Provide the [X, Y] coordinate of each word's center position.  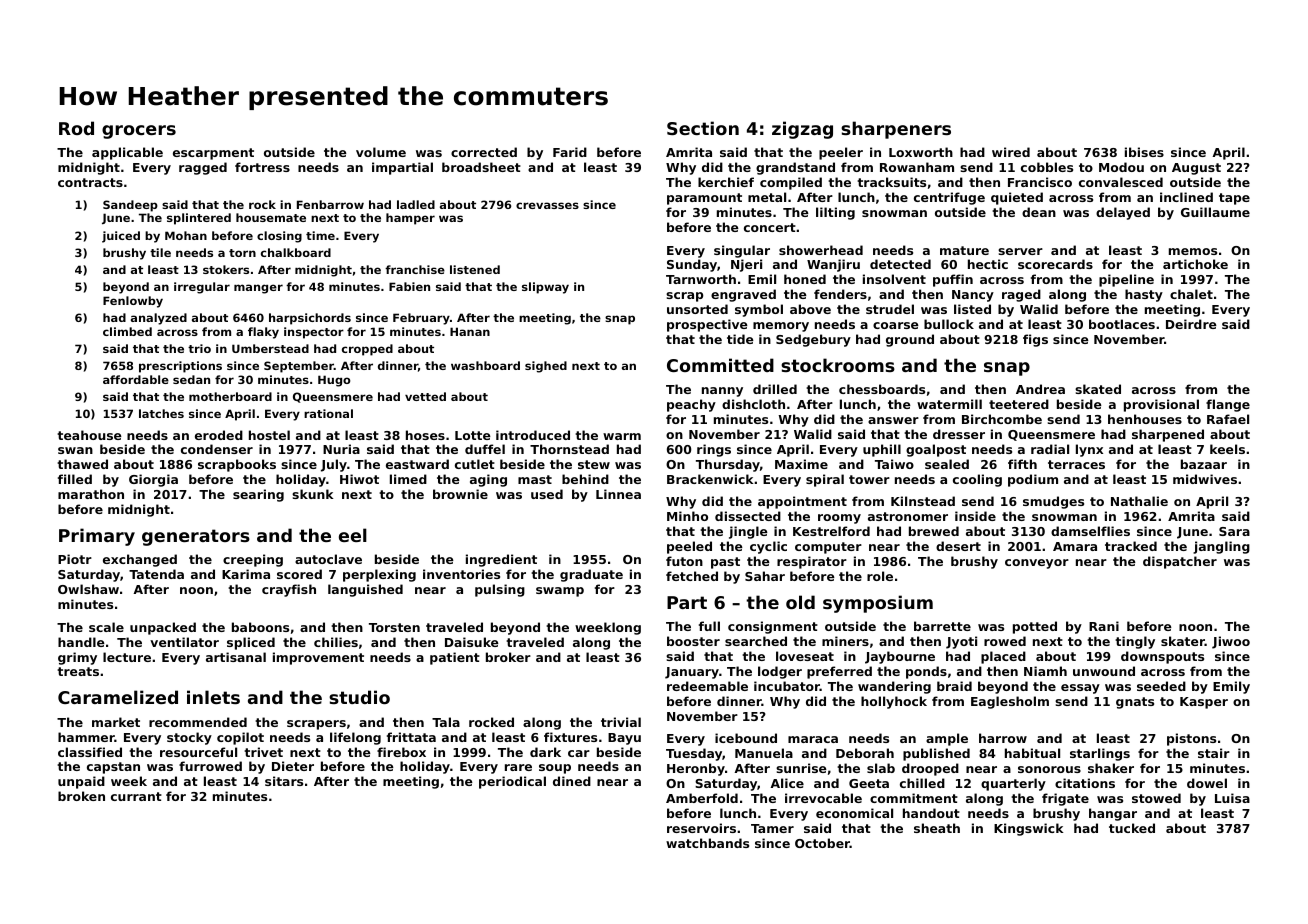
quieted [1017, 198]
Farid [570, 152]
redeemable [707, 686]
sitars [284, 781]
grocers [139, 132]
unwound [1104, 671]
